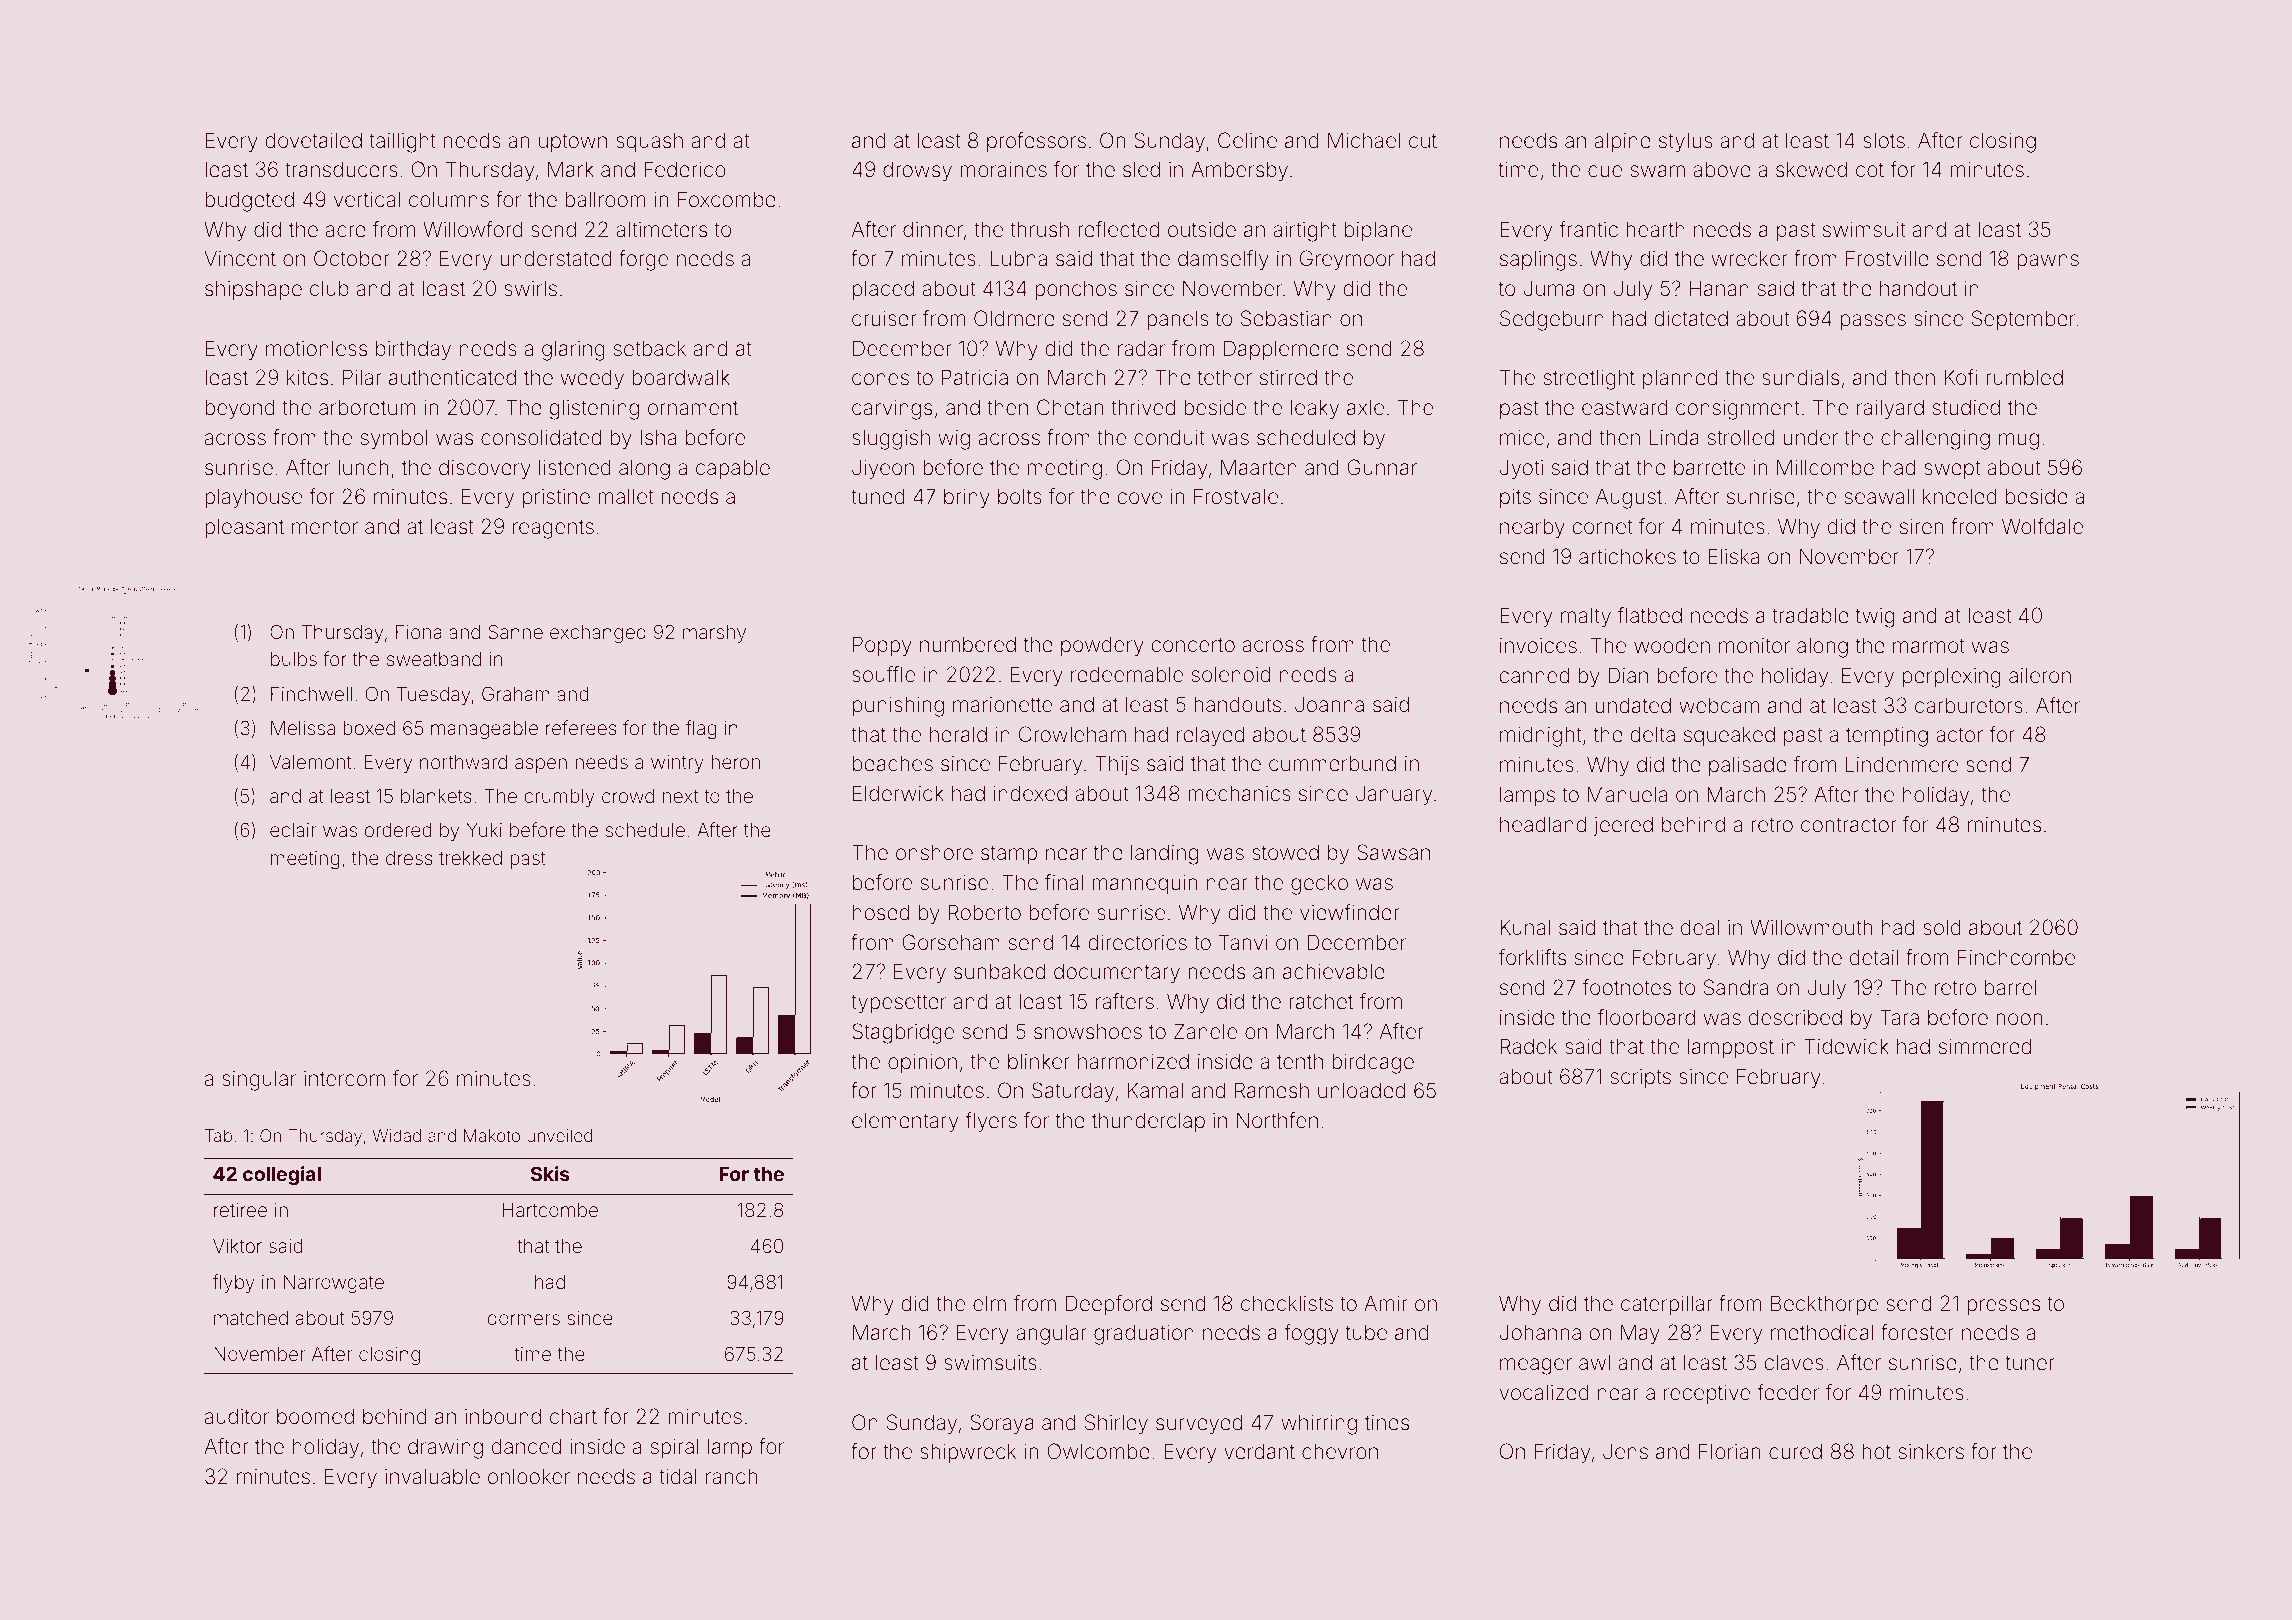  I want to click on placed, so click(883, 290).
